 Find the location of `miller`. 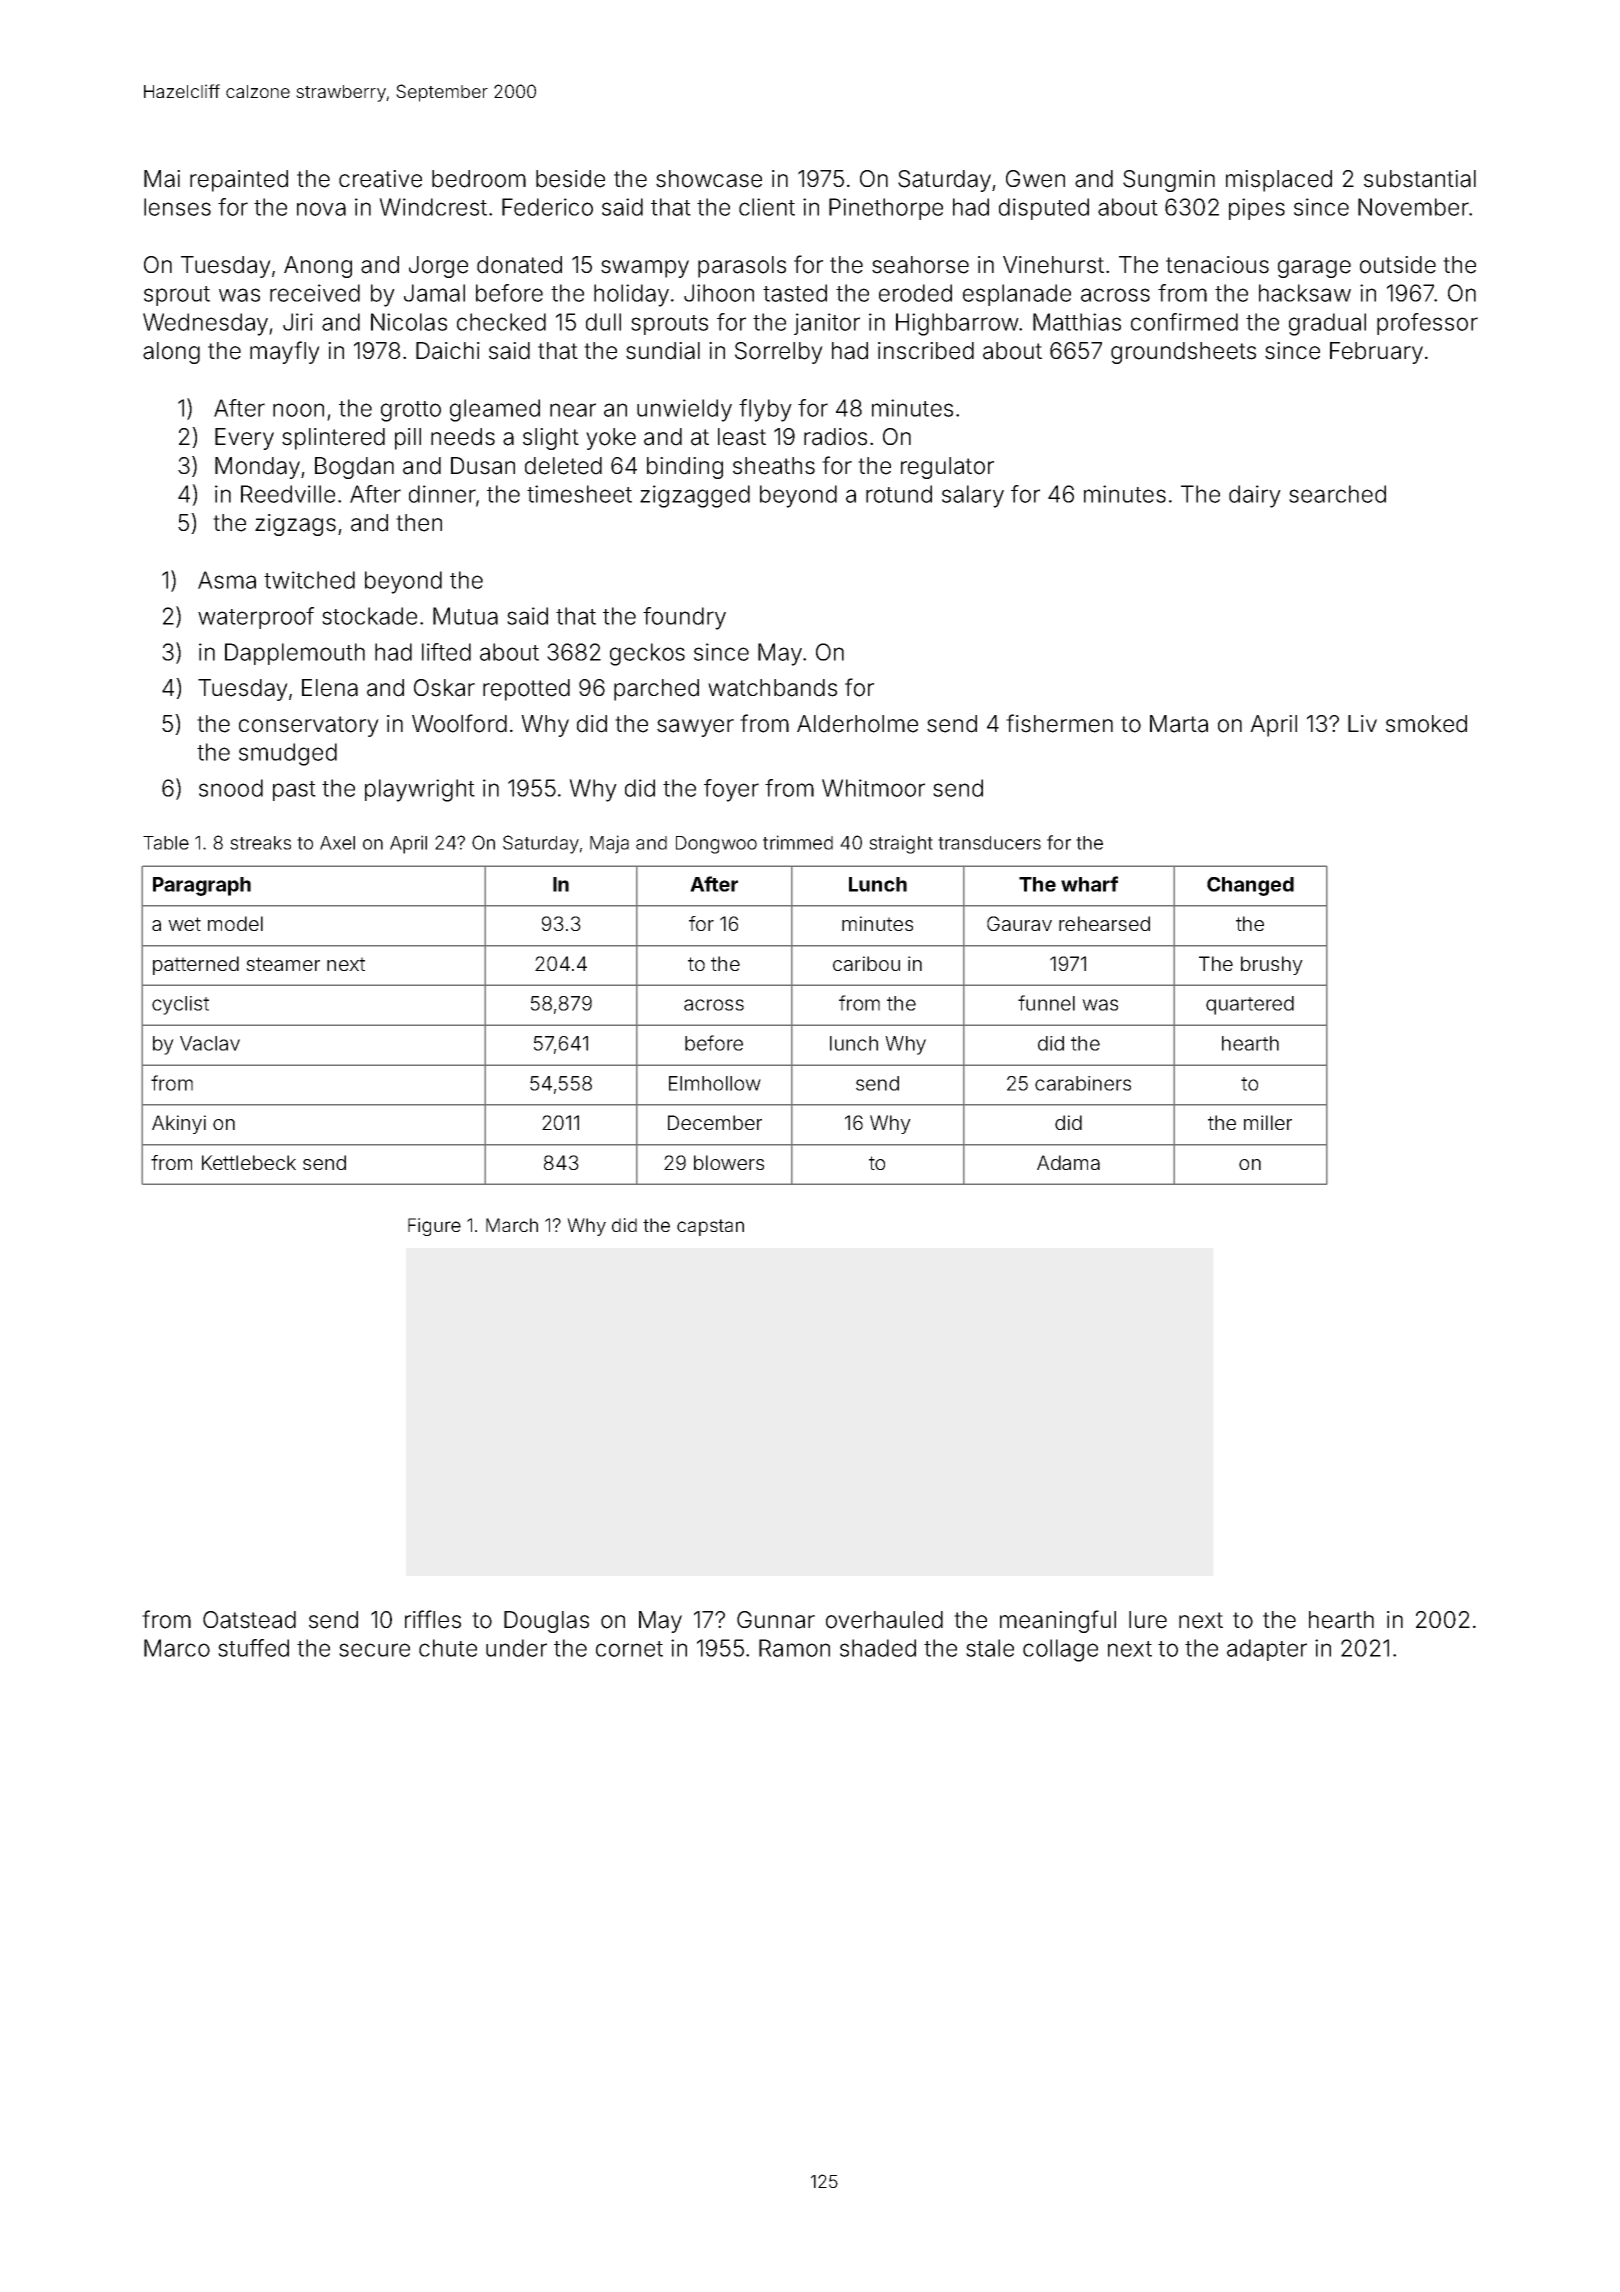

miller is located at coordinates (1268, 1122).
